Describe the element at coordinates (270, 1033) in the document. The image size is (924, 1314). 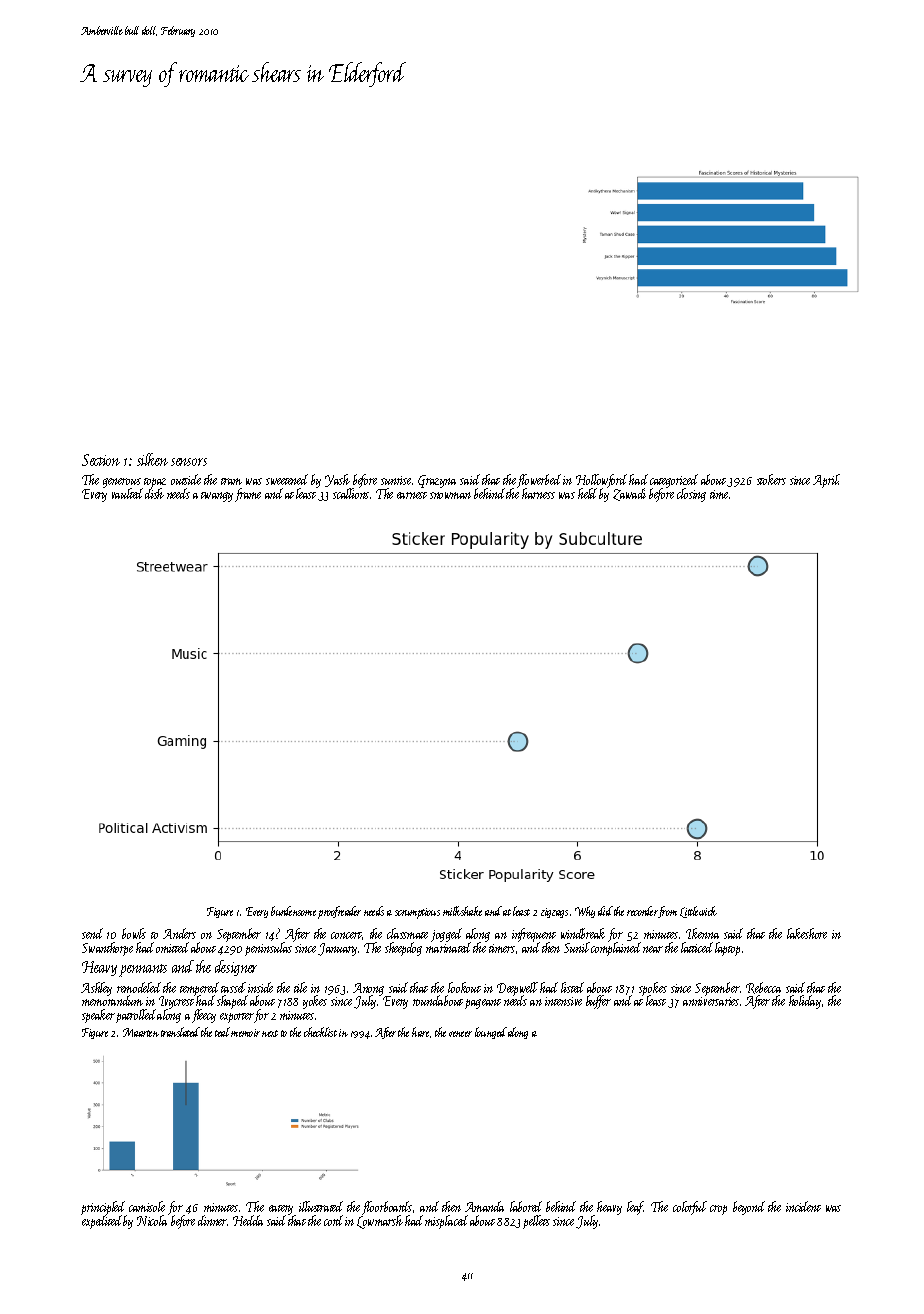
I see `next` at that location.
